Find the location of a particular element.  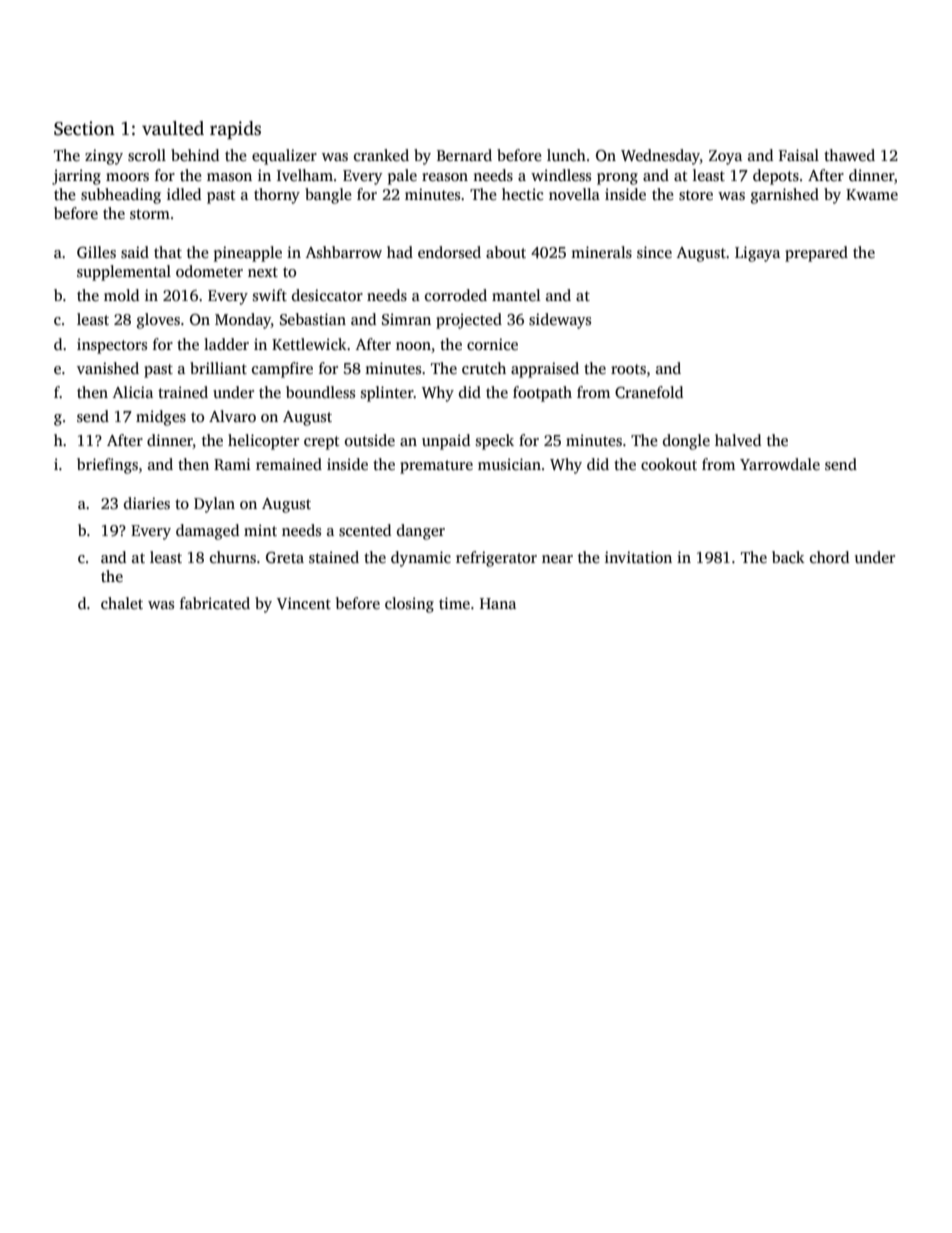

invitation is located at coordinates (638, 557).
